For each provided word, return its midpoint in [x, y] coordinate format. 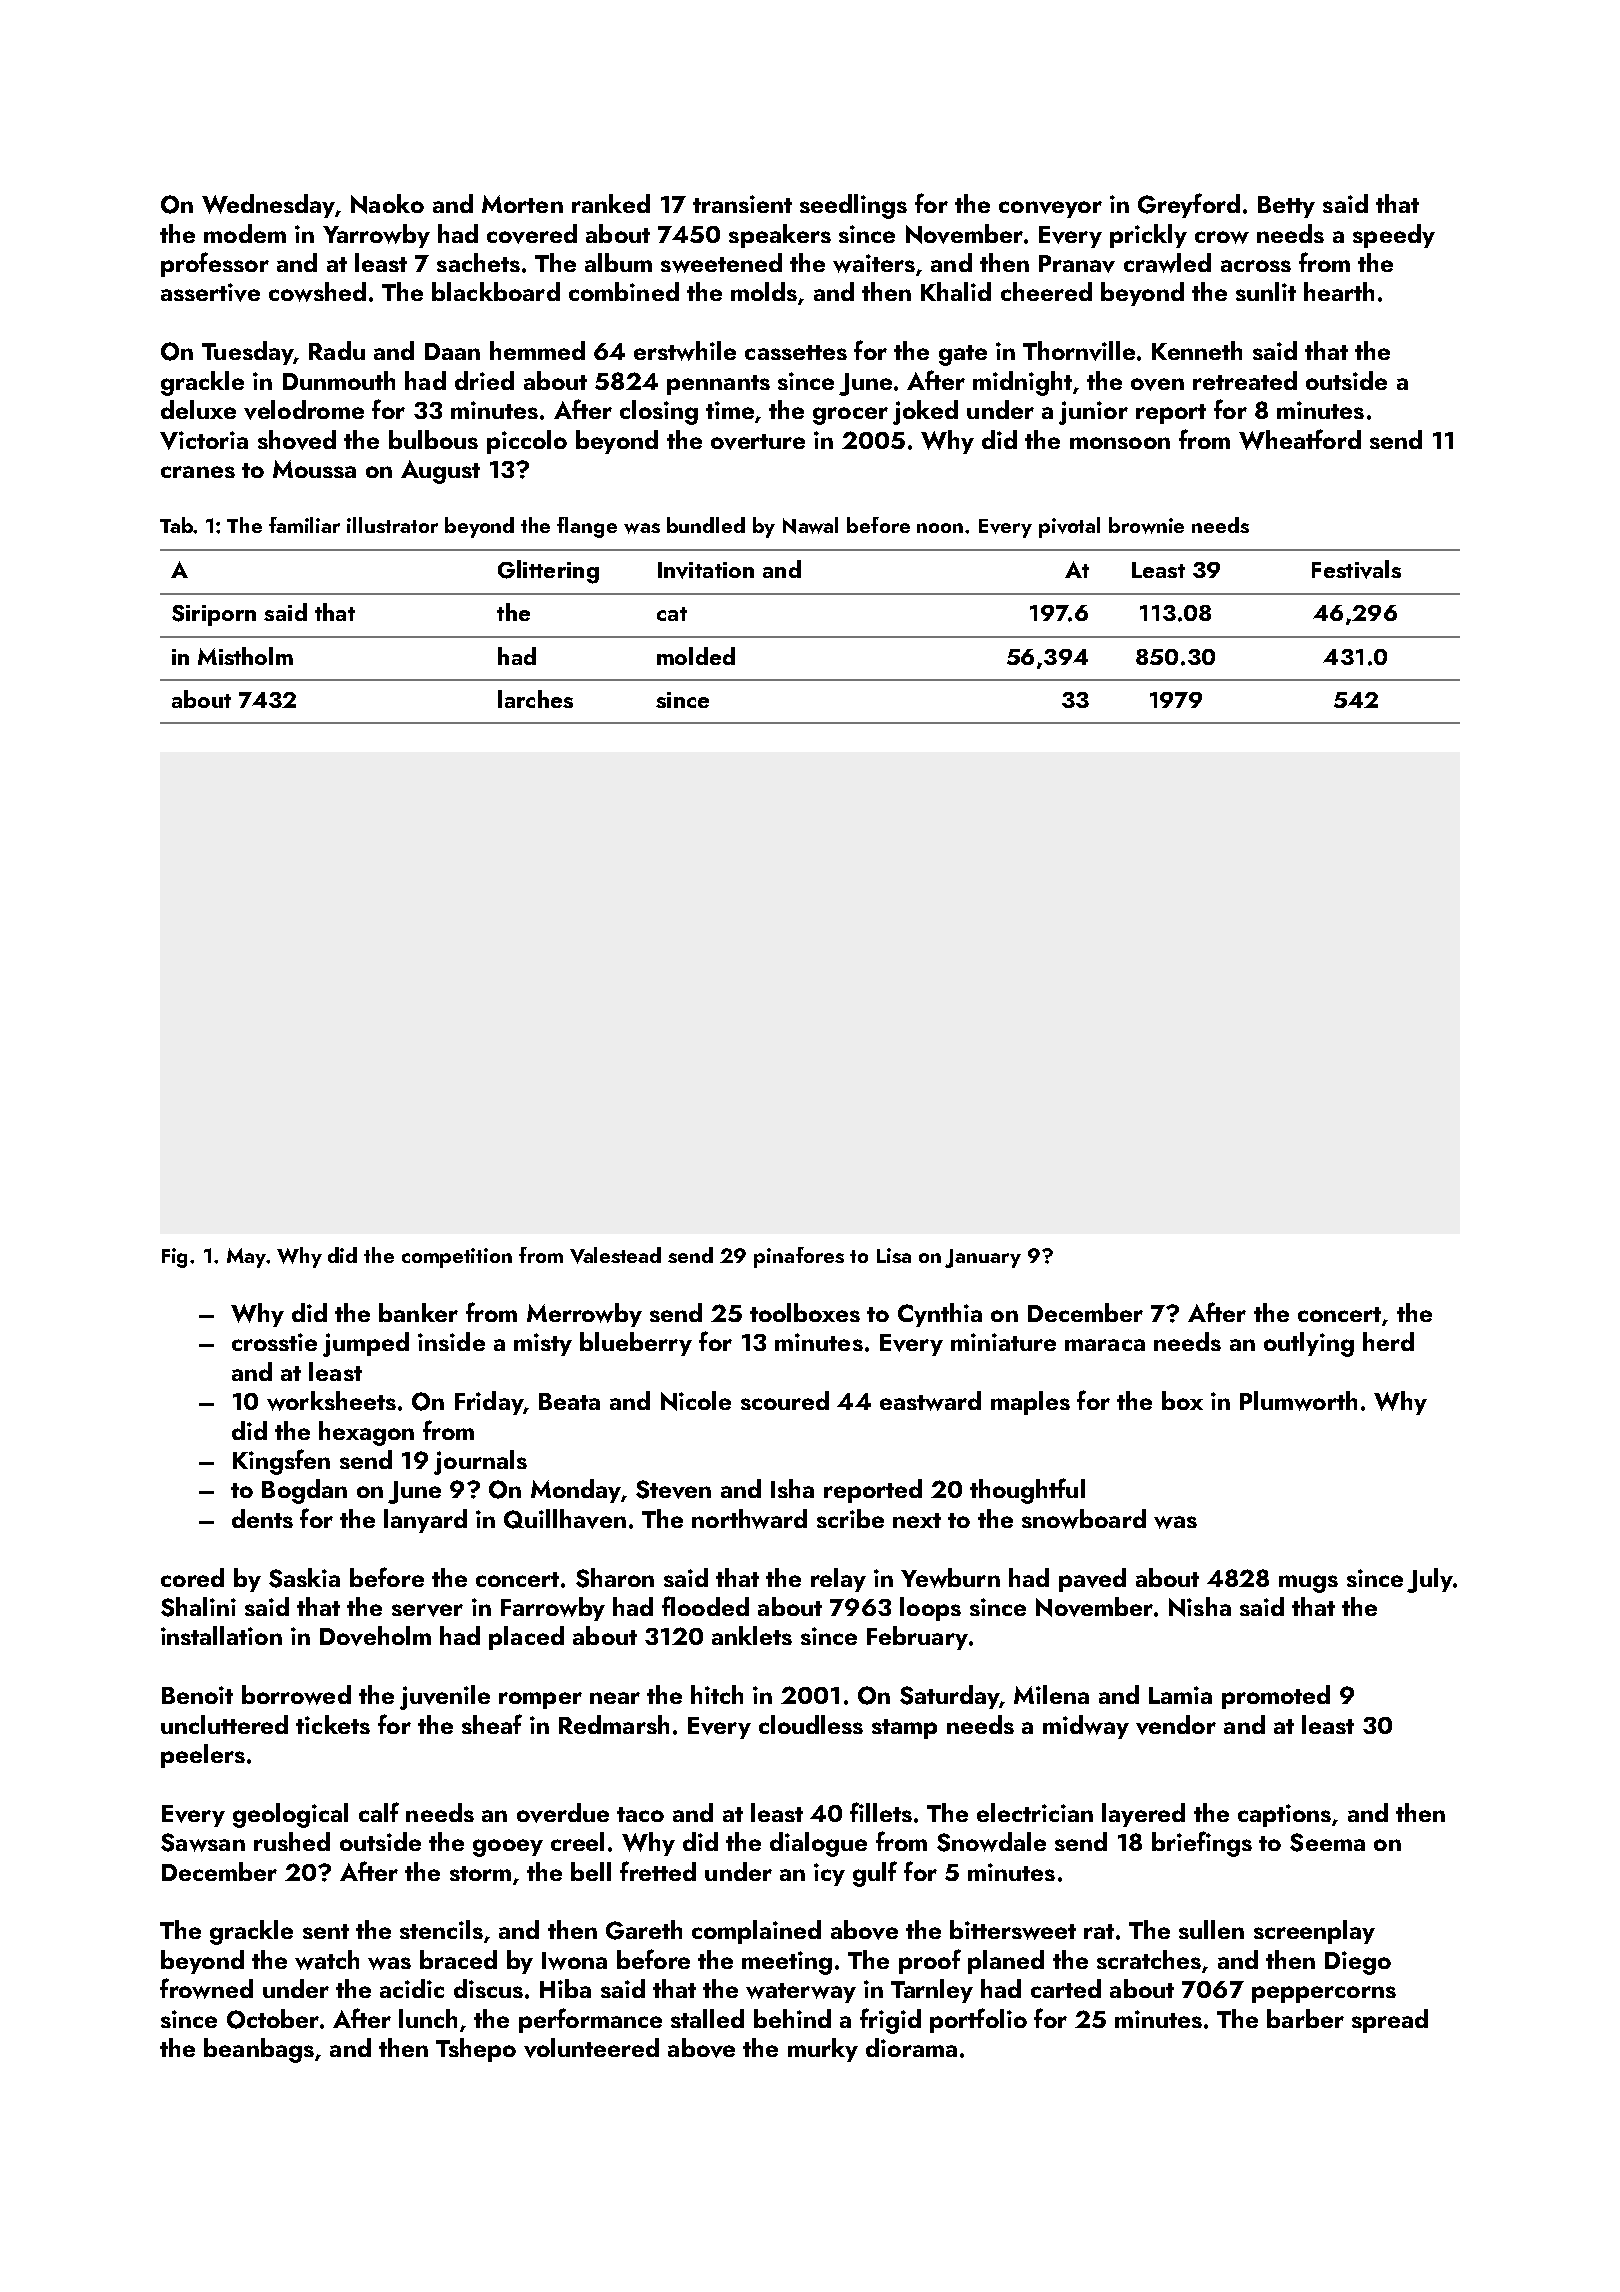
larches [535, 699]
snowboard [1084, 1519]
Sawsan [203, 1842]
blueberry [636, 1344]
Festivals [1356, 569]
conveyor [1050, 209]
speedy [1394, 236]
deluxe [198, 409]
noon [940, 528]
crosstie [274, 1342]
